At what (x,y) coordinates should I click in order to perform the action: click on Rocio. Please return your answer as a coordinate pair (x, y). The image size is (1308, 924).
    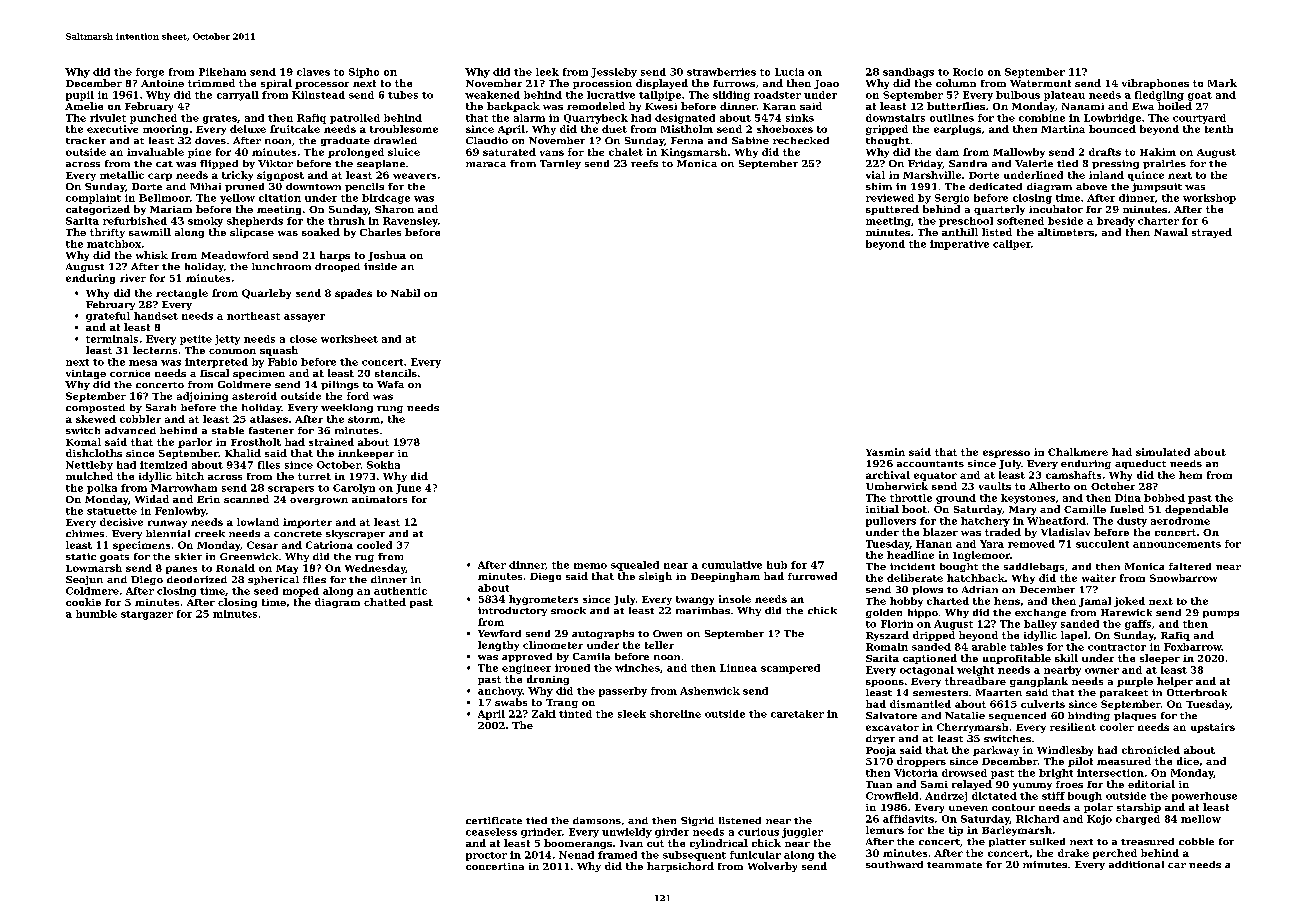
    Looking at the image, I should click on (968, 72).
